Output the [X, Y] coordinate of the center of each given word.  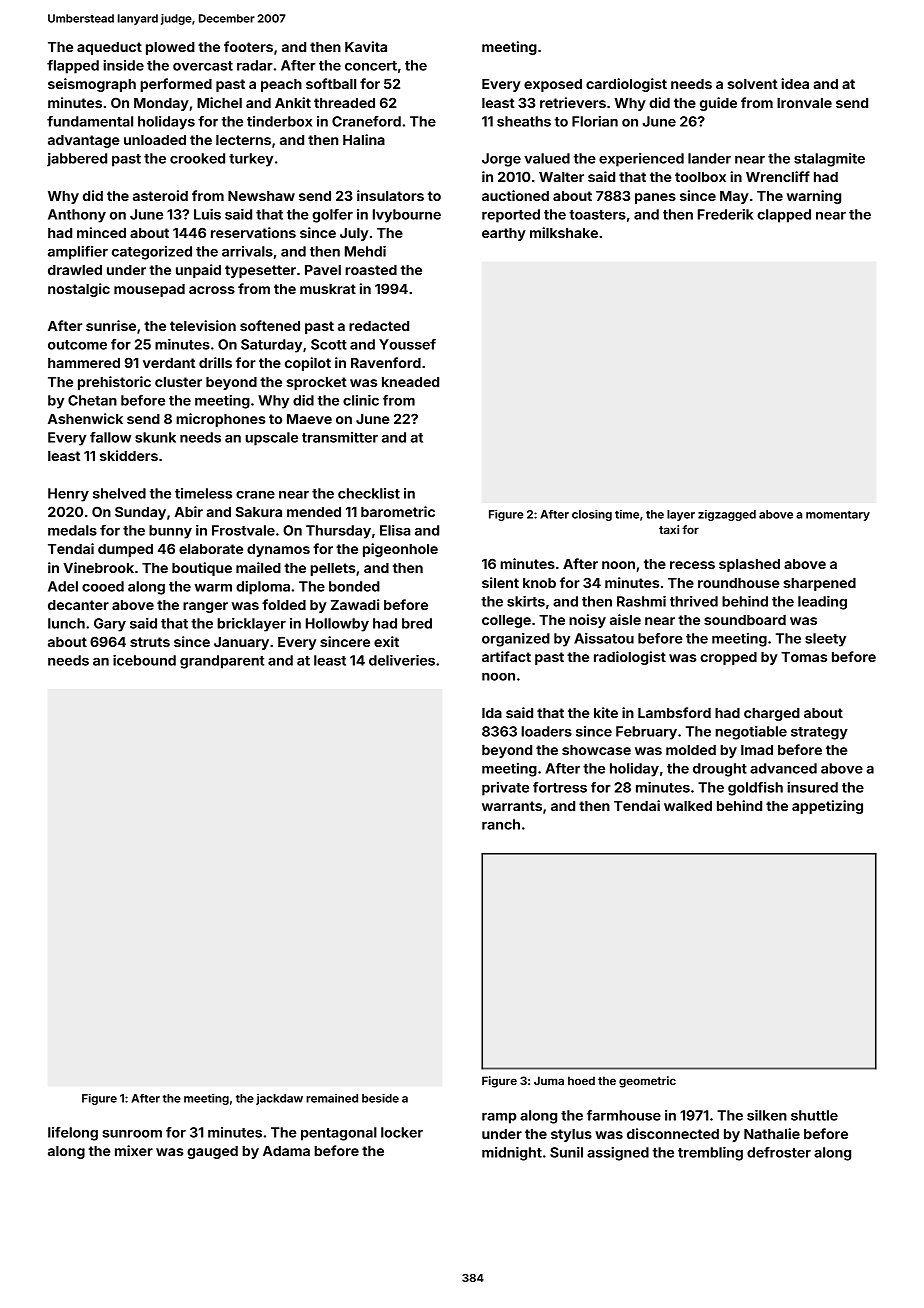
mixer [134, 1150]
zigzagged [727, 515]
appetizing [827, 807]
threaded [344, 103]
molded [691, 750]
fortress [560, 787]
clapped [784, 216]
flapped [73, 67]
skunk [155, 437]
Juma [549, 1080]
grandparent [222, 662]
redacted [379, 326]
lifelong [73, 1134]
